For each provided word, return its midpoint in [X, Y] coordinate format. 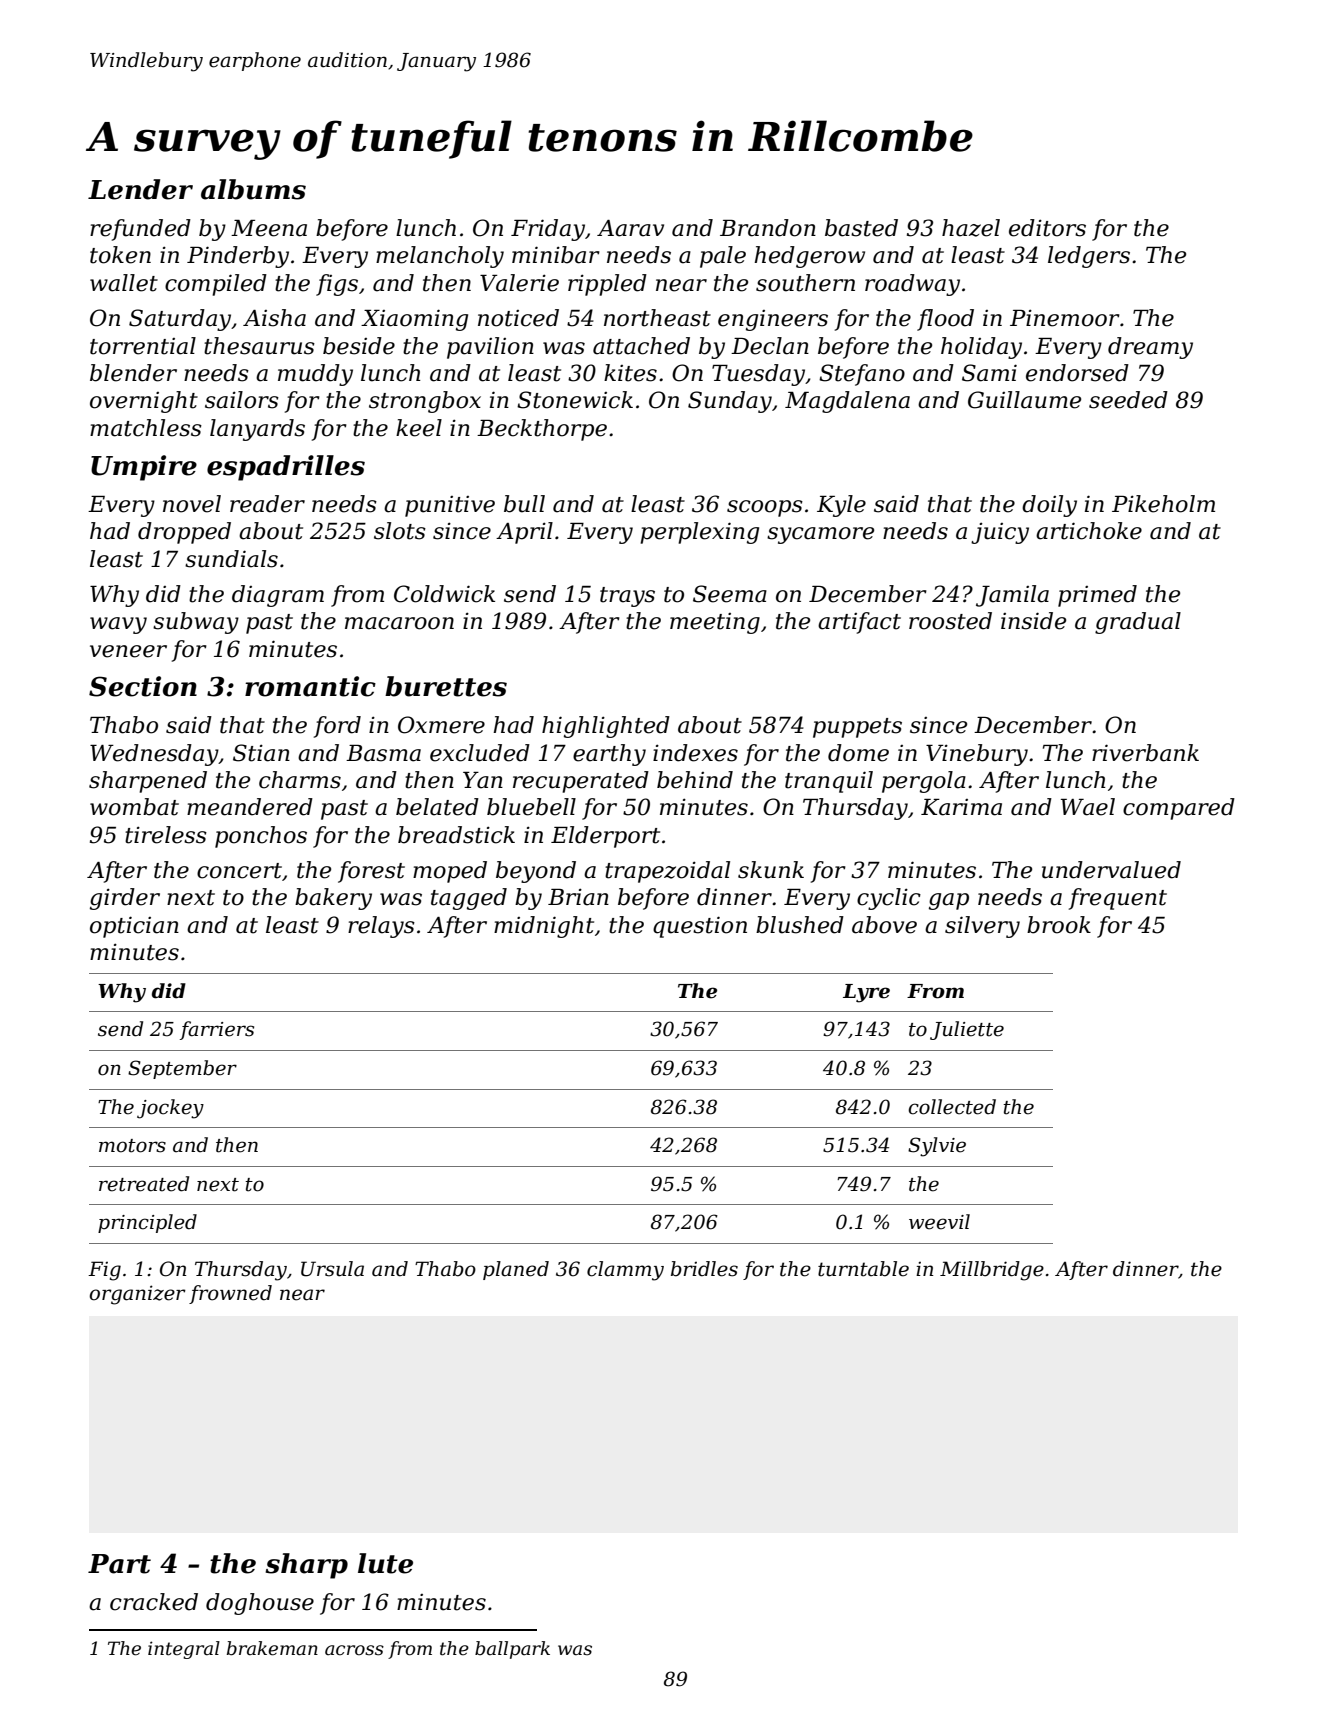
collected [952, 1107]
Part [119, 1564]
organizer [137, 1295]
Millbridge [992, 1271]
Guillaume [1024, 400]
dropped [184, 533]
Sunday [730, 402]
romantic [310, 686]
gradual [1138, 623]
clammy [625, 1271]
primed [1097, 596]
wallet [124, 283]
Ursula [332, 1269]
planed [516, 1270]
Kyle [841, 506]
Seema [730, 594]
